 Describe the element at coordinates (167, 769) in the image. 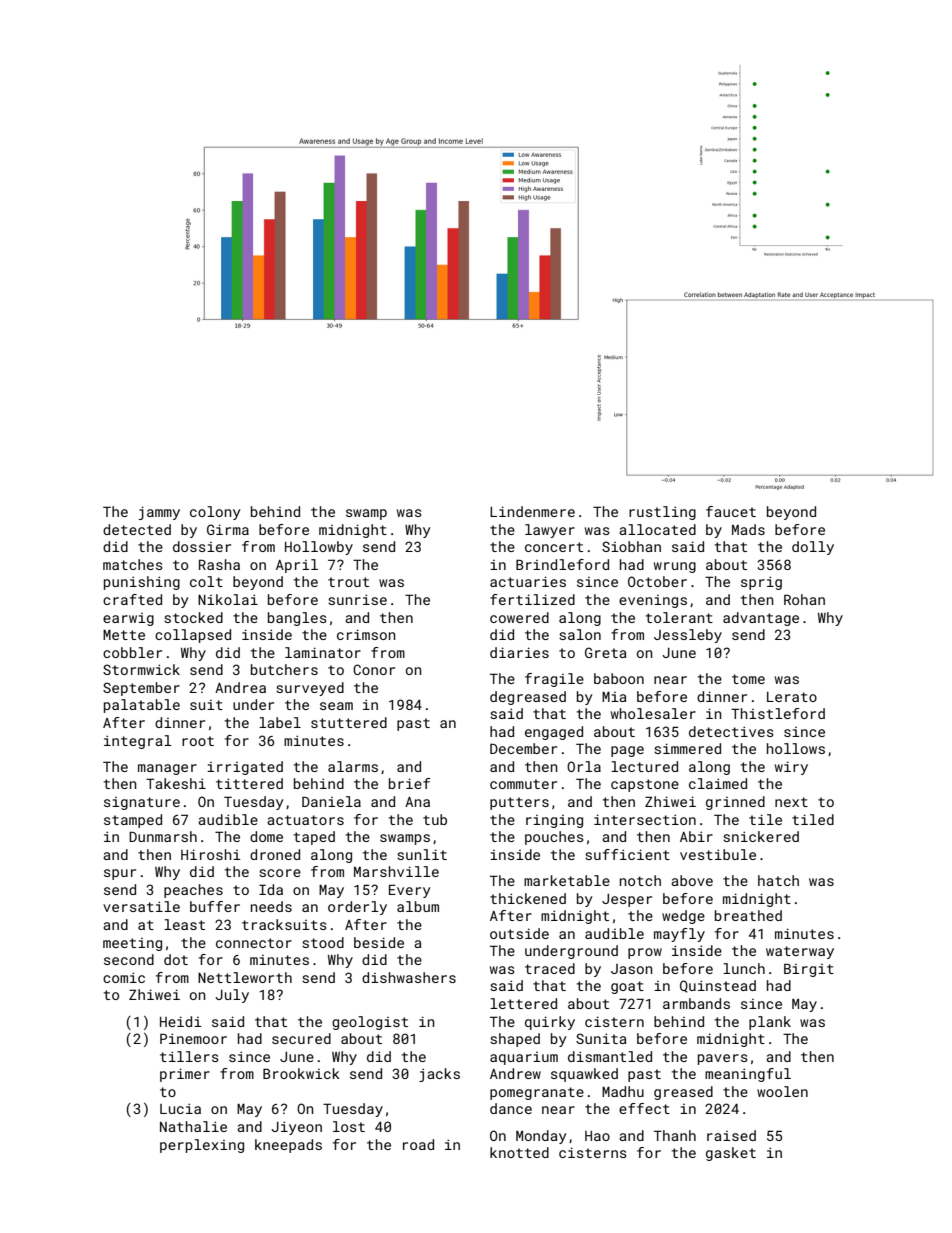

I see `manager` at that location.
